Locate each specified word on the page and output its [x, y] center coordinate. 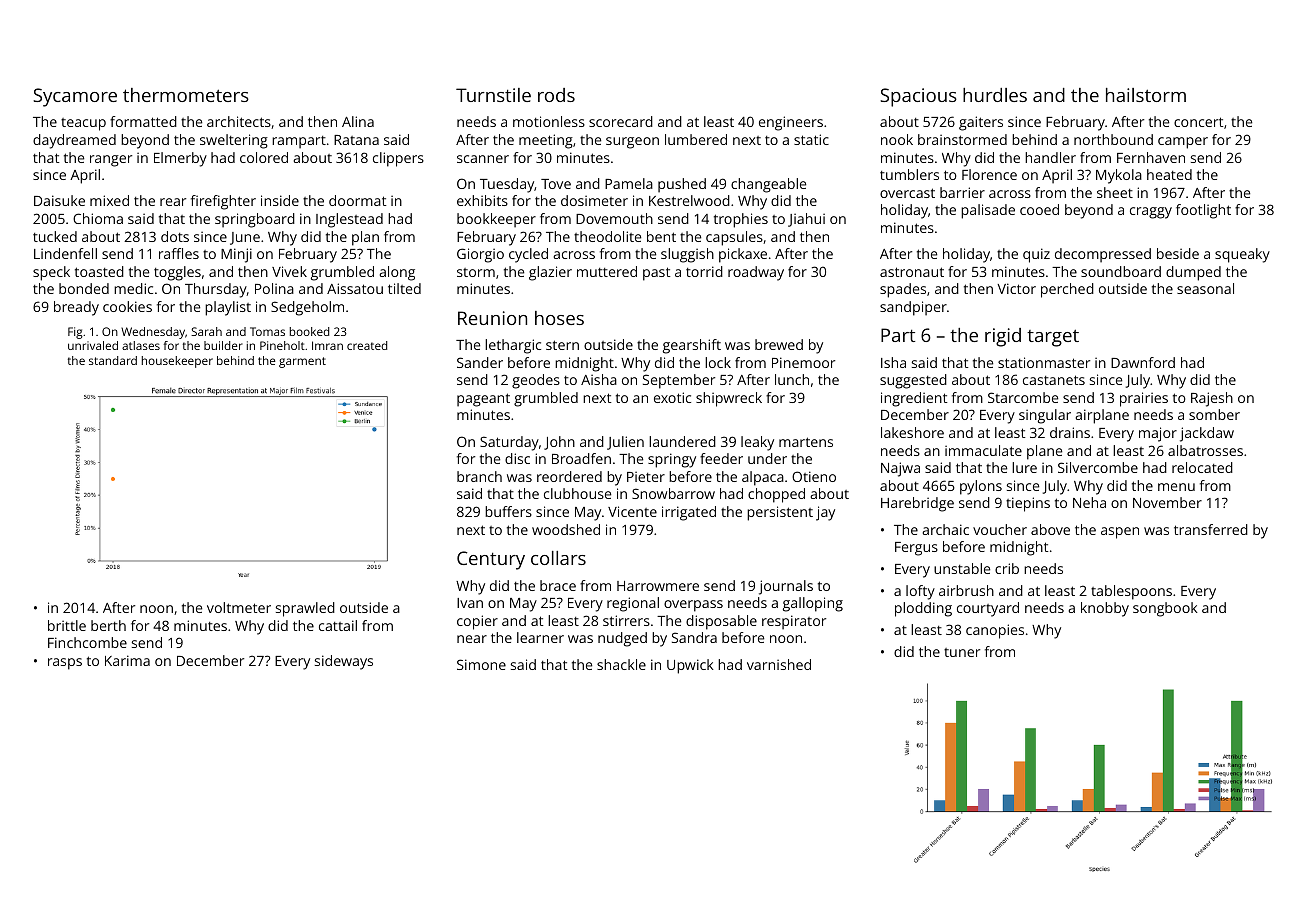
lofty [920, 592]
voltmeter [239, 607]
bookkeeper [496, 220]
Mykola [1119, 176]
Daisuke [59, 200]
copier [477, 622]
